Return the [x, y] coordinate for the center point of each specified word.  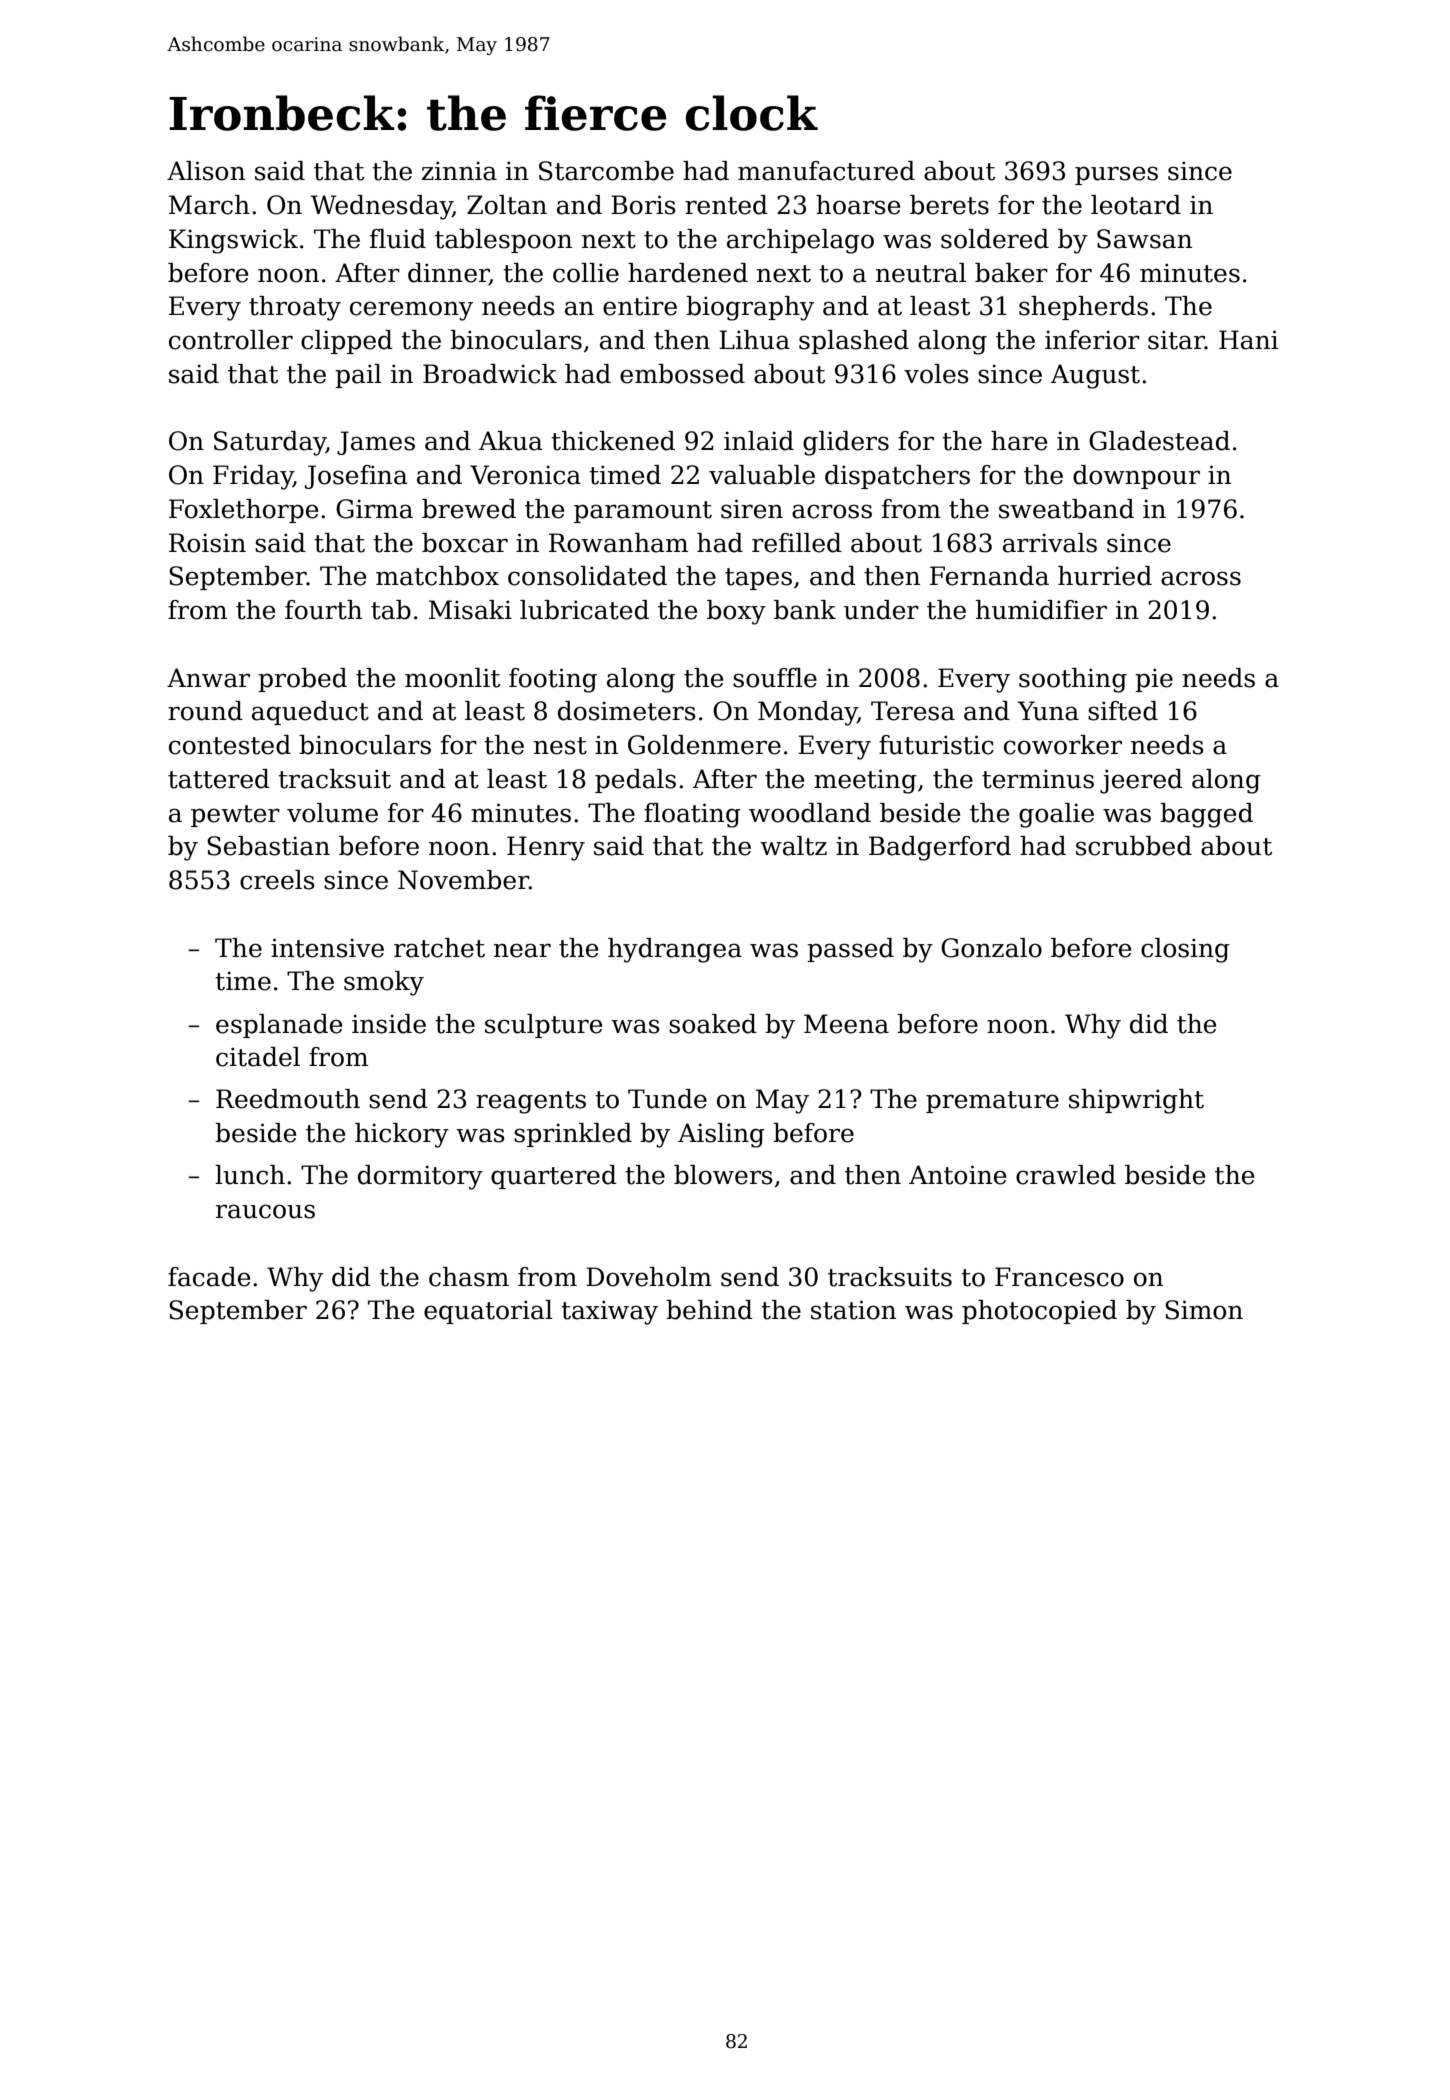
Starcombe [606, 171]
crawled [1066, 1175]
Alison [206, 171]
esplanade [279, 1026]
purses [1116, 175]
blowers [723, 1175]
